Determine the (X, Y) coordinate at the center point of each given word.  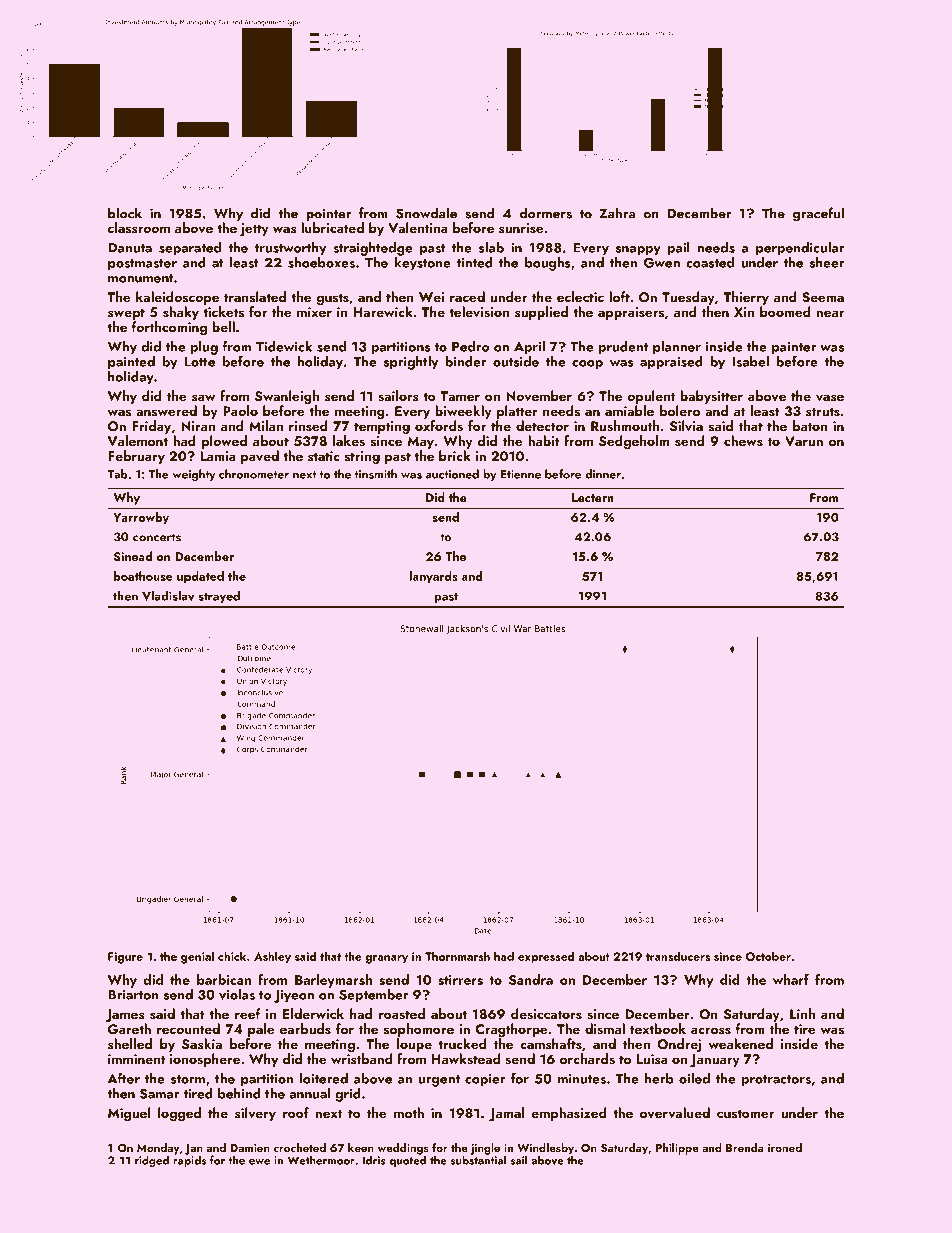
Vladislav (168, 596)
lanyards (433, 577)
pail (679, 249)
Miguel (129, 1114)
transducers (678, 956)
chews (743, 440)
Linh (802, 1013)
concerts (157, 537)
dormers (546, 213)
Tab (118, 474)
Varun (804, 441)
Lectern (593, 497)
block (125, 213)
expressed (546, 957)
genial (197, 957)
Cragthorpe (511, 1030)
